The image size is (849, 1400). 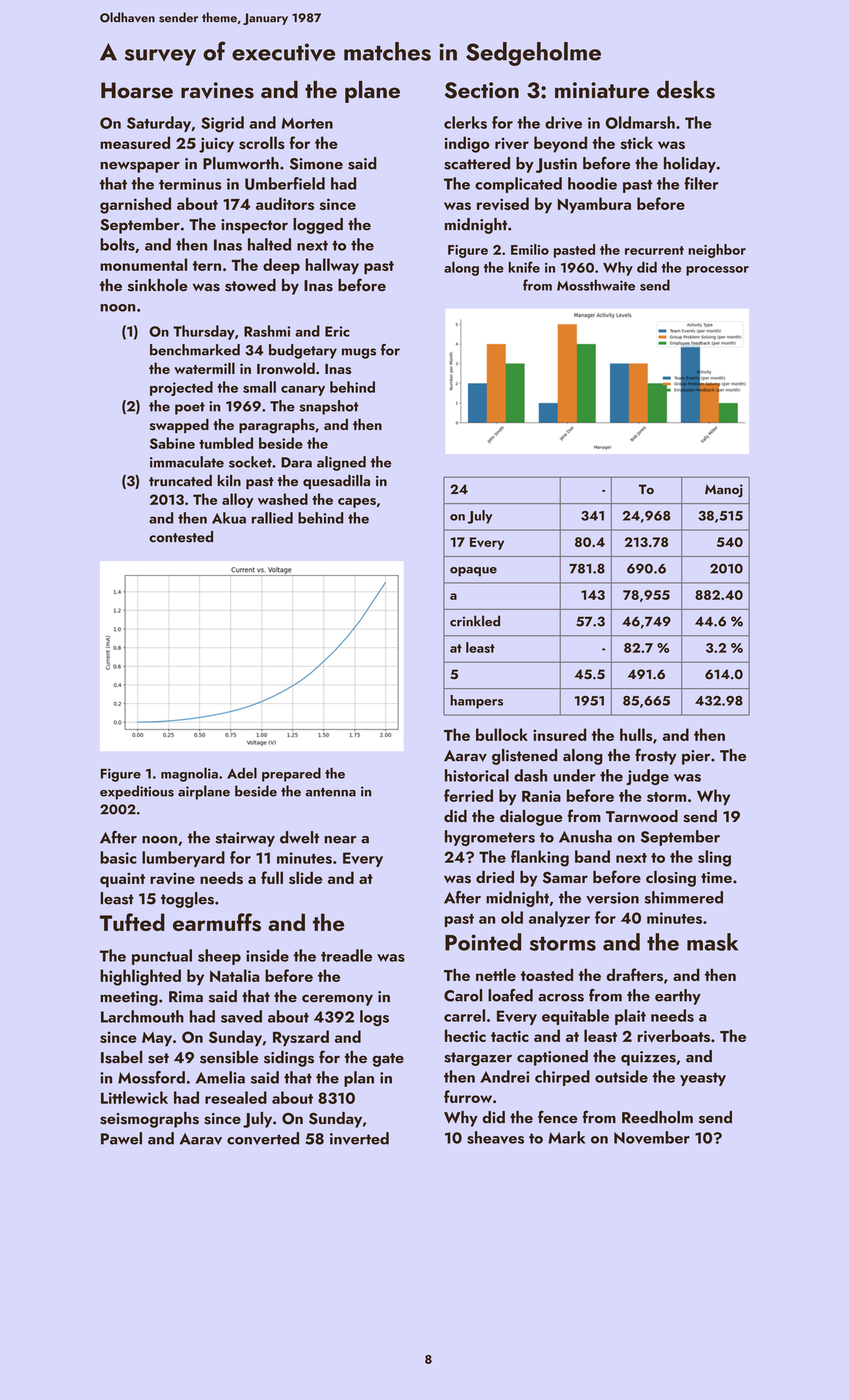 What do you see at coordinates (181, 537) in the screenshot?
I see `contested` at bounding box center [181, 537].
